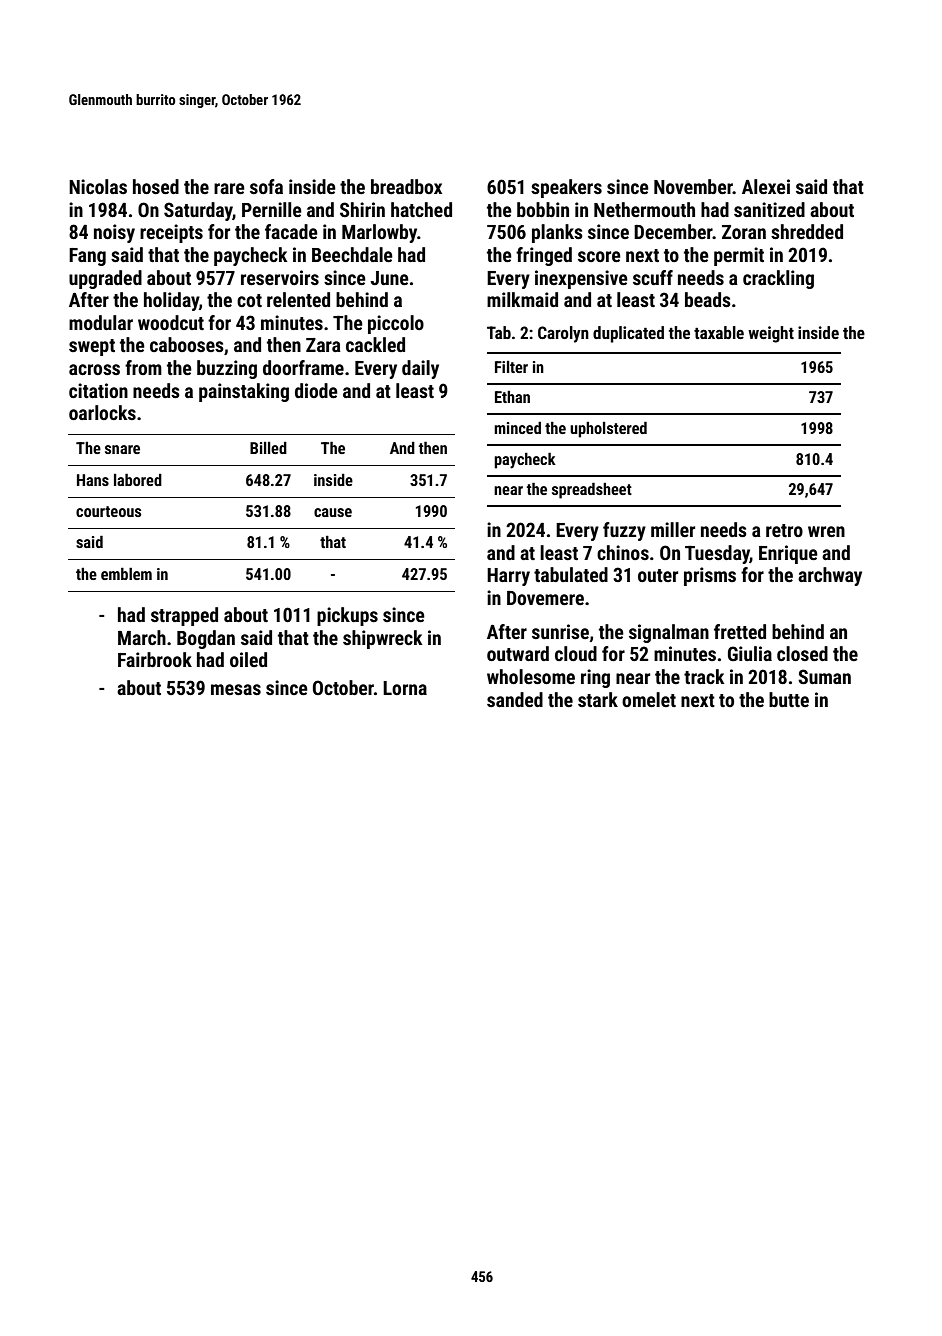  I want to click on breadbox, so click(406, 186).
